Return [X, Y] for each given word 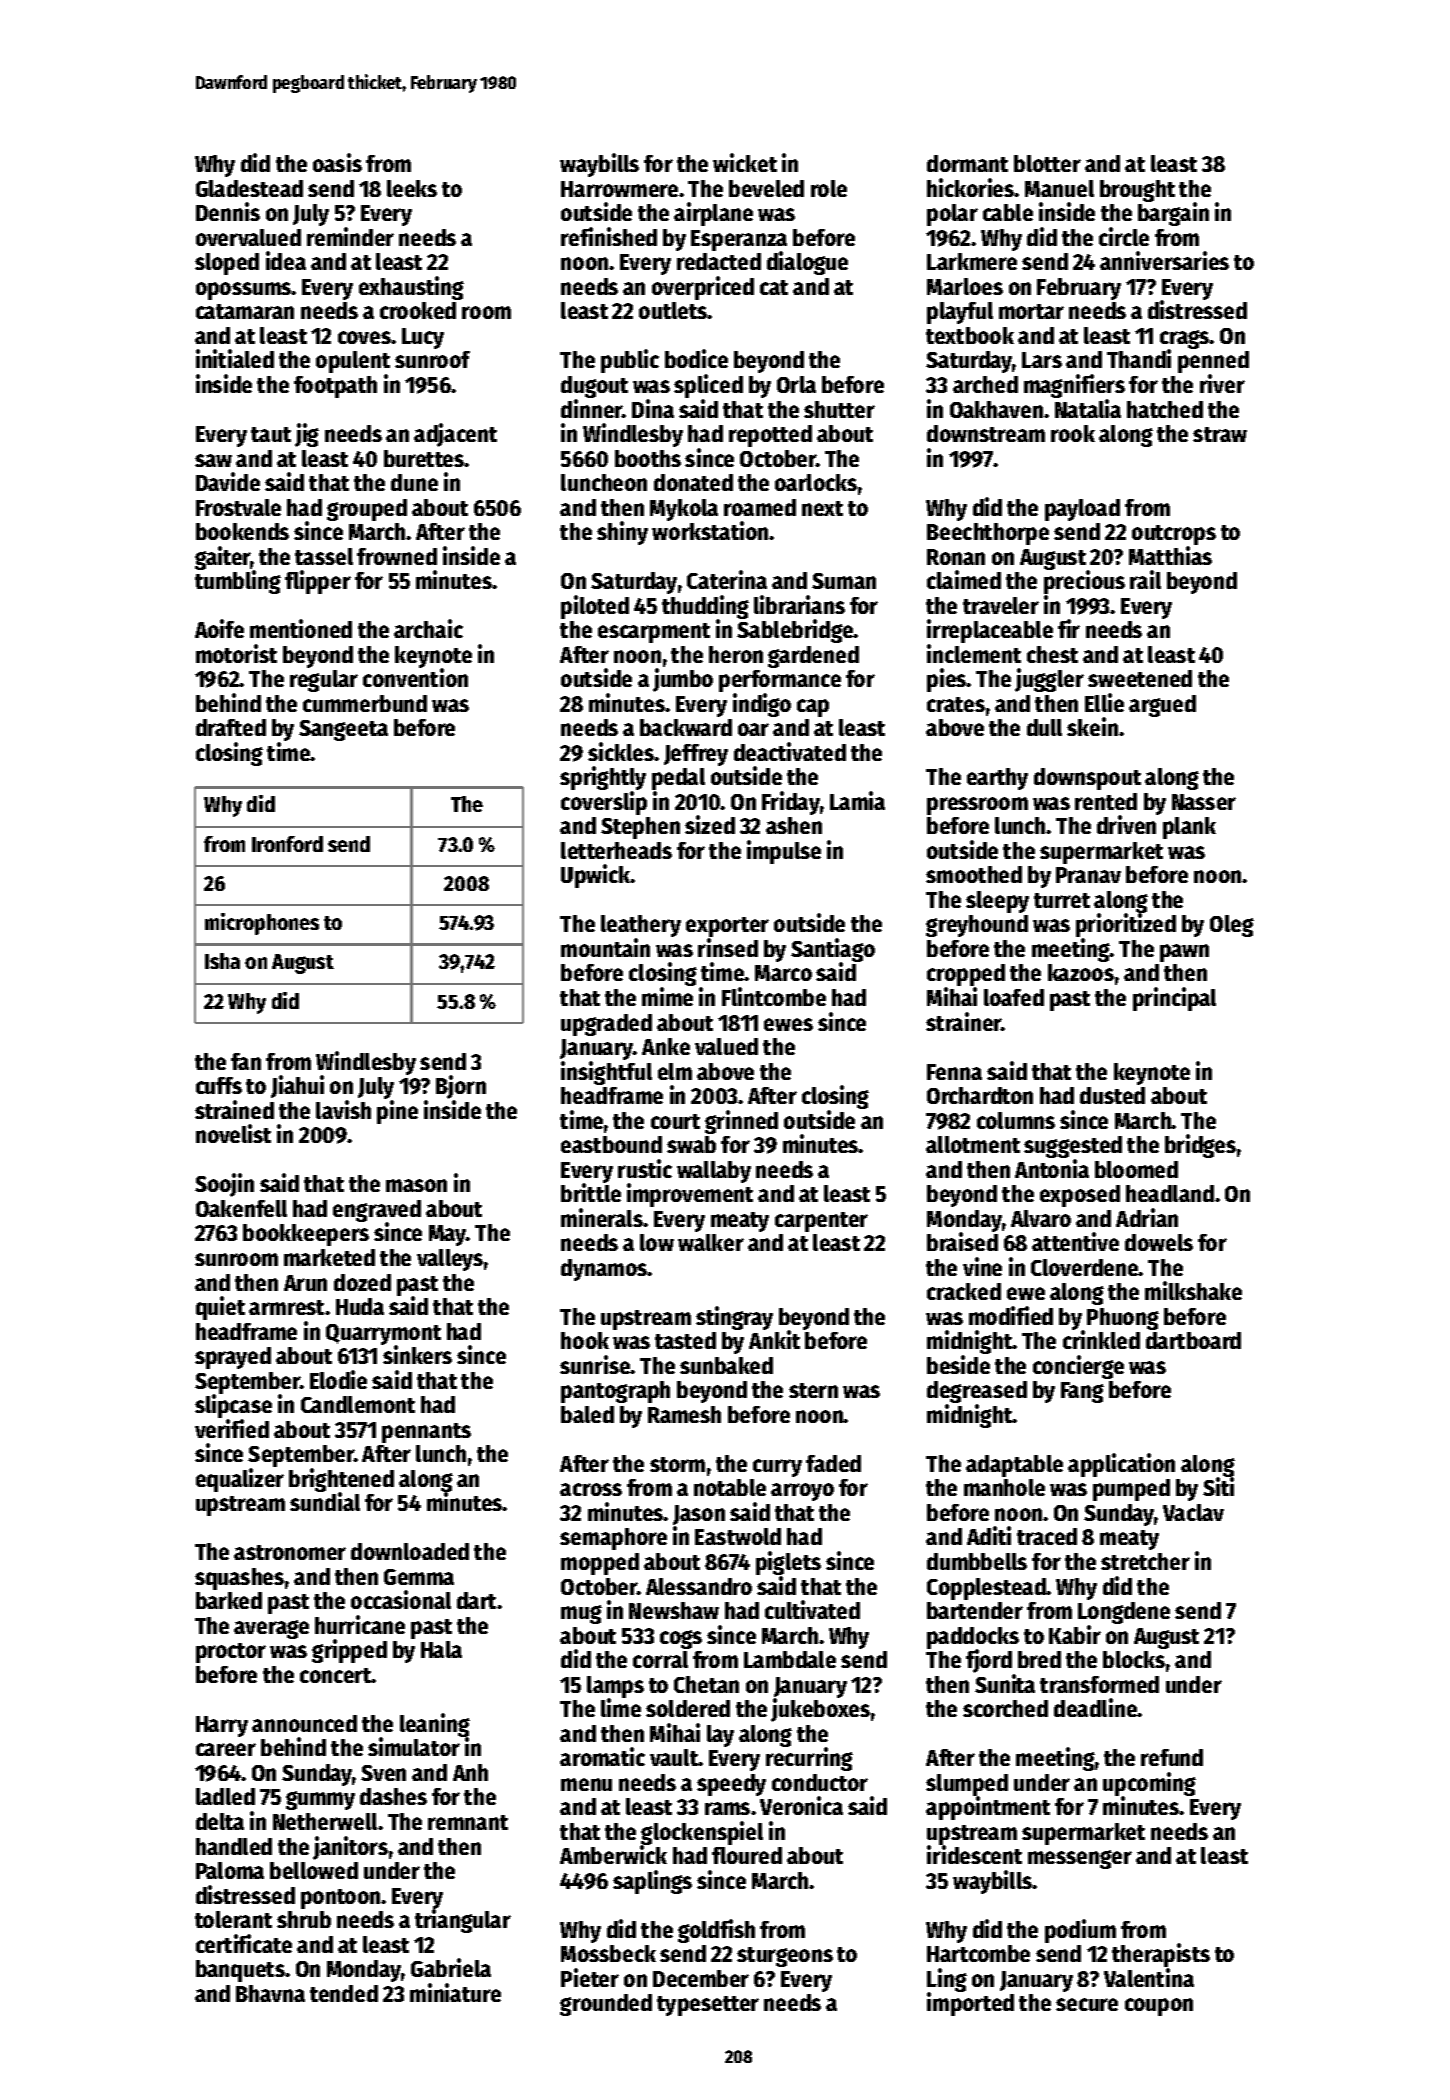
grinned [741, 1122]
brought [1137, 191]
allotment [973, 1144]
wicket [745, 162]
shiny [622, 533]
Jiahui [297, 1086]
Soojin [224, 1185]
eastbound [611, 1144]
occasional [401, 1599]
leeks [412, 188]
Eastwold [738, 1536]
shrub [304, 1919]
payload [1082, 510]
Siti [1218, 1487]
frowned [397, 556]
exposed [1080, 1196]
